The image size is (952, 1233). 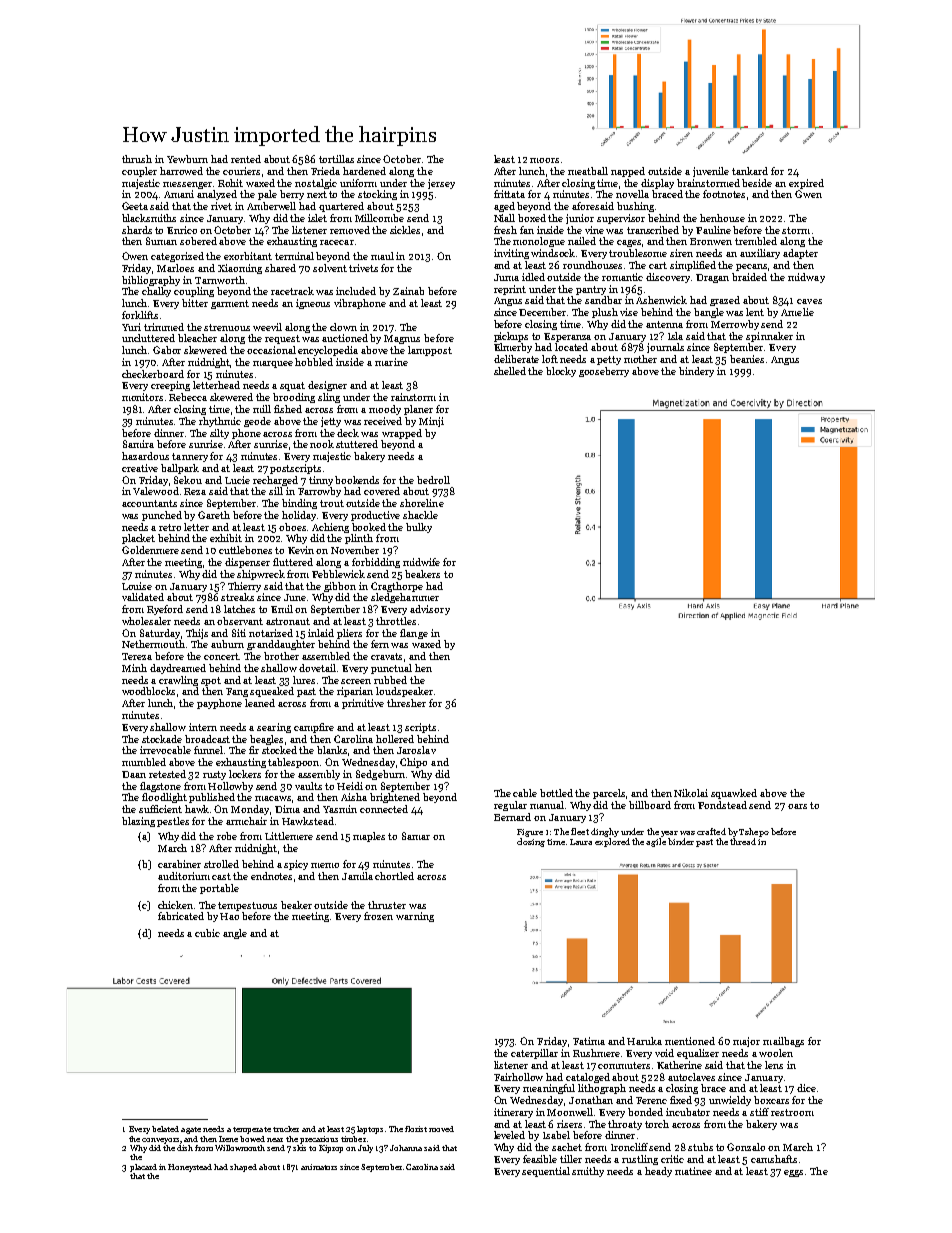 I want to click on squawked, so click(x=734, y=794).
